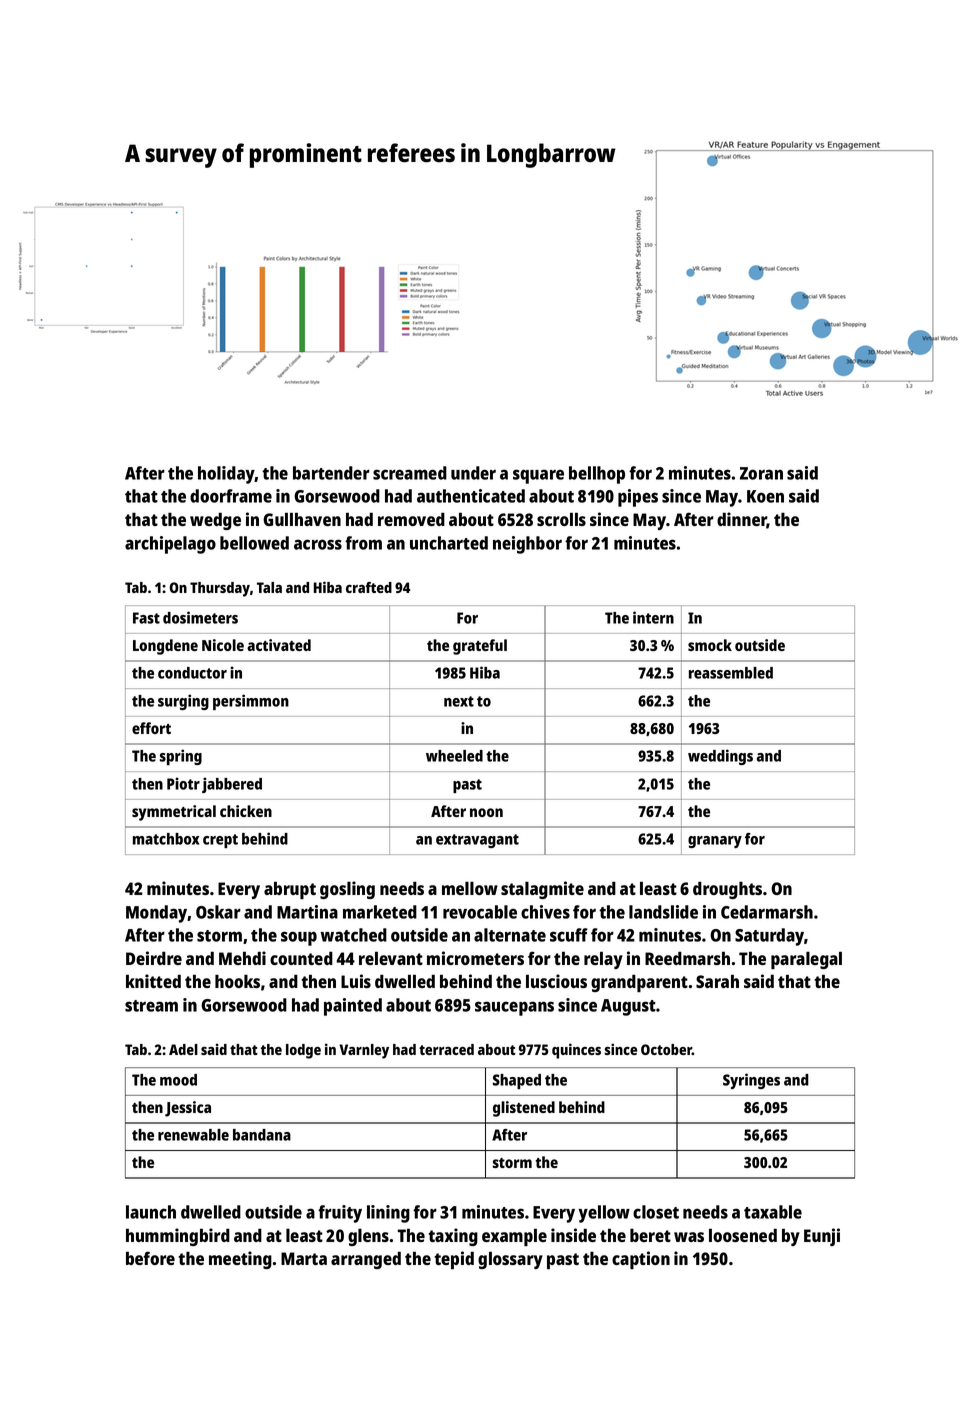 This image has width=980, height=1419. I want to click on Reedmarsh, so click(687, 958).
